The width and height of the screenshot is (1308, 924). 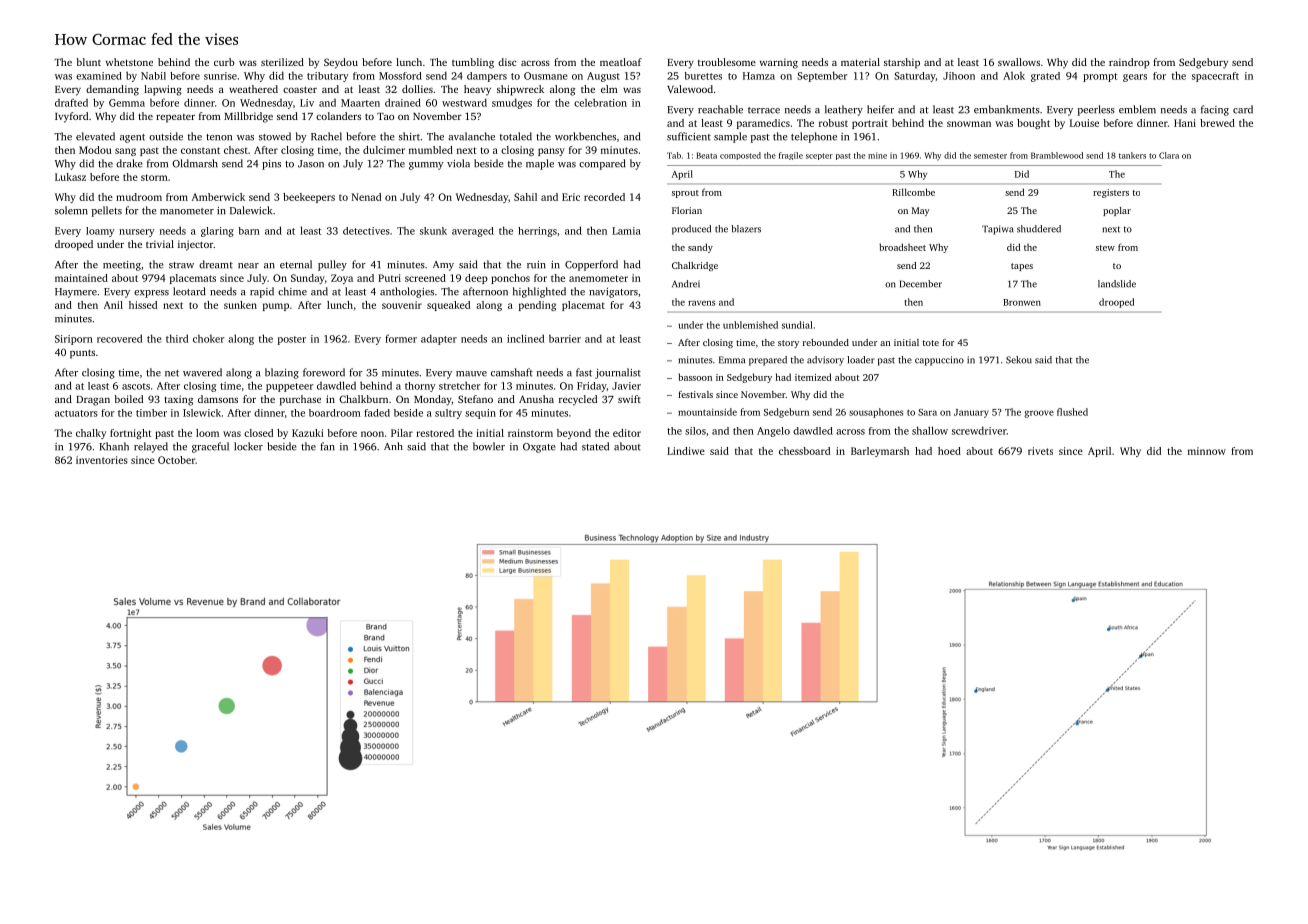 I want to click on mudroom, so click(x=139, y=197).
